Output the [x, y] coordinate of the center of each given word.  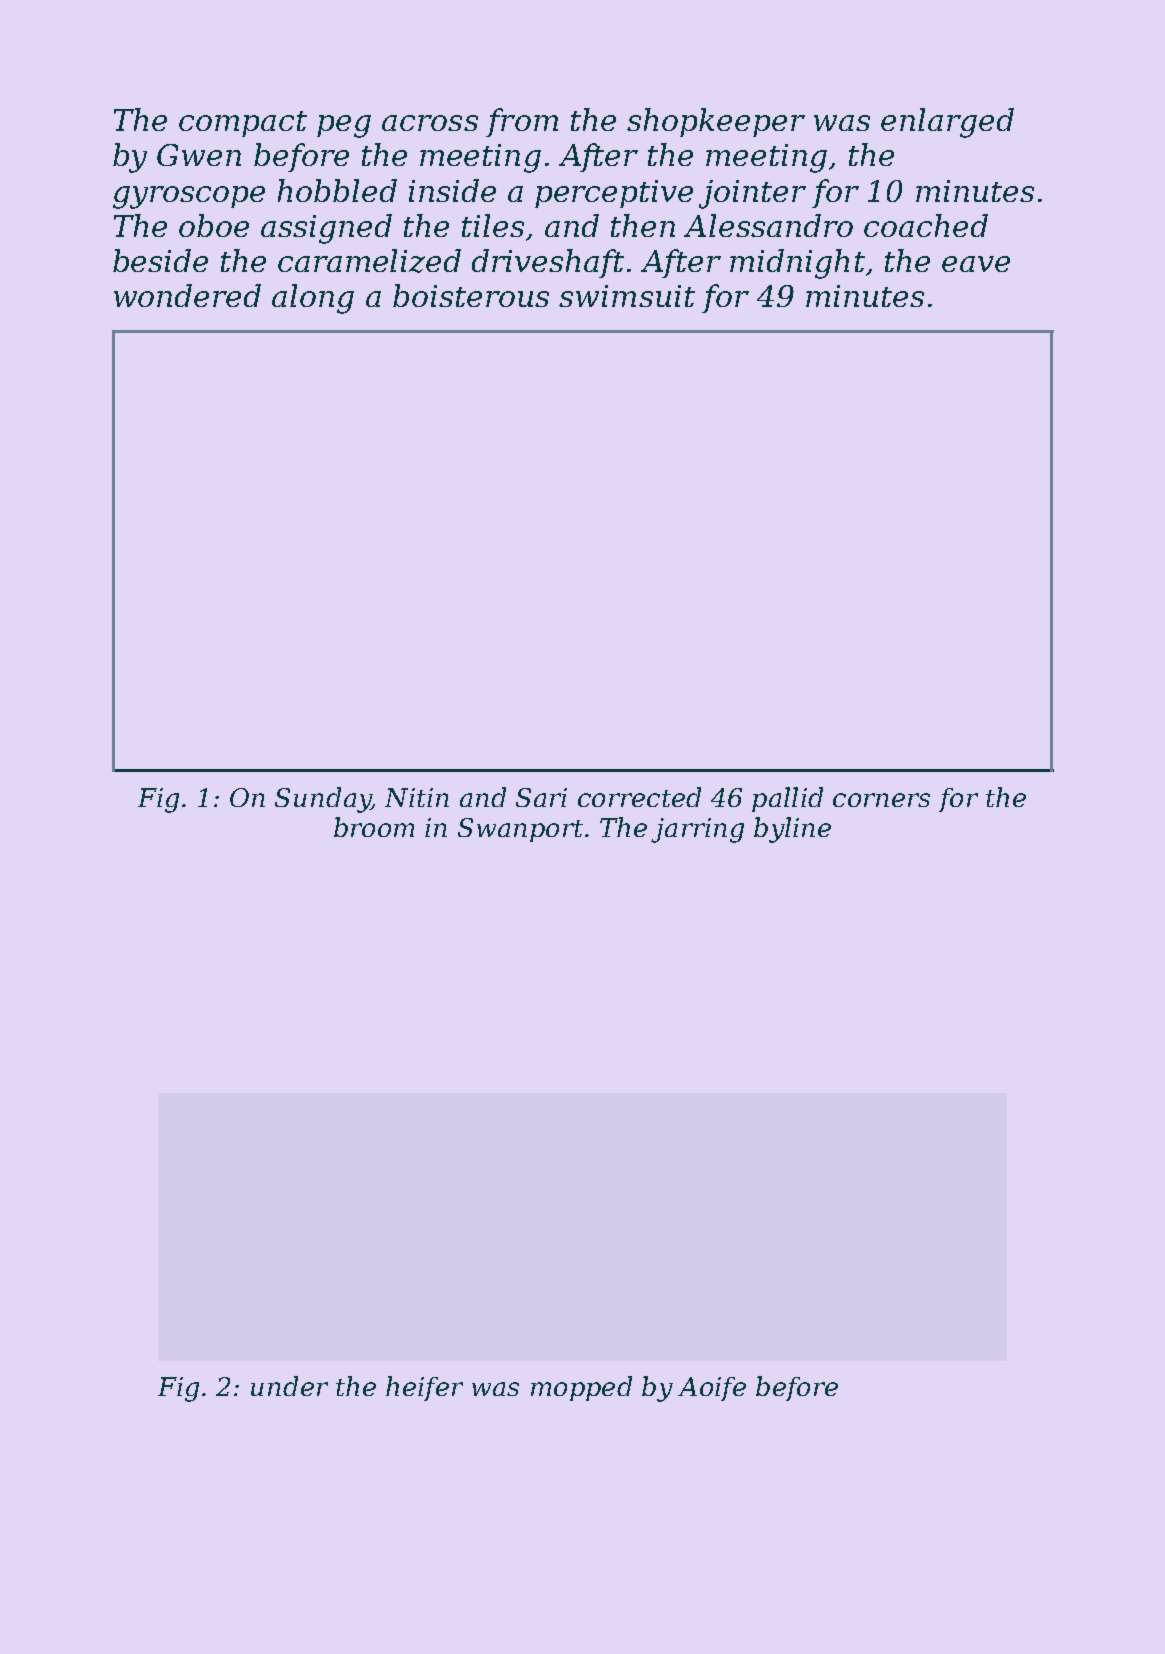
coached [926, 225]
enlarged [947, 123]
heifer [424, 1388]
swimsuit [627, 296]
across [430, 123]
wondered [187, 295]
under [289, 1386]
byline [792, 830]
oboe [214, 225]
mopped [581, 1388]
